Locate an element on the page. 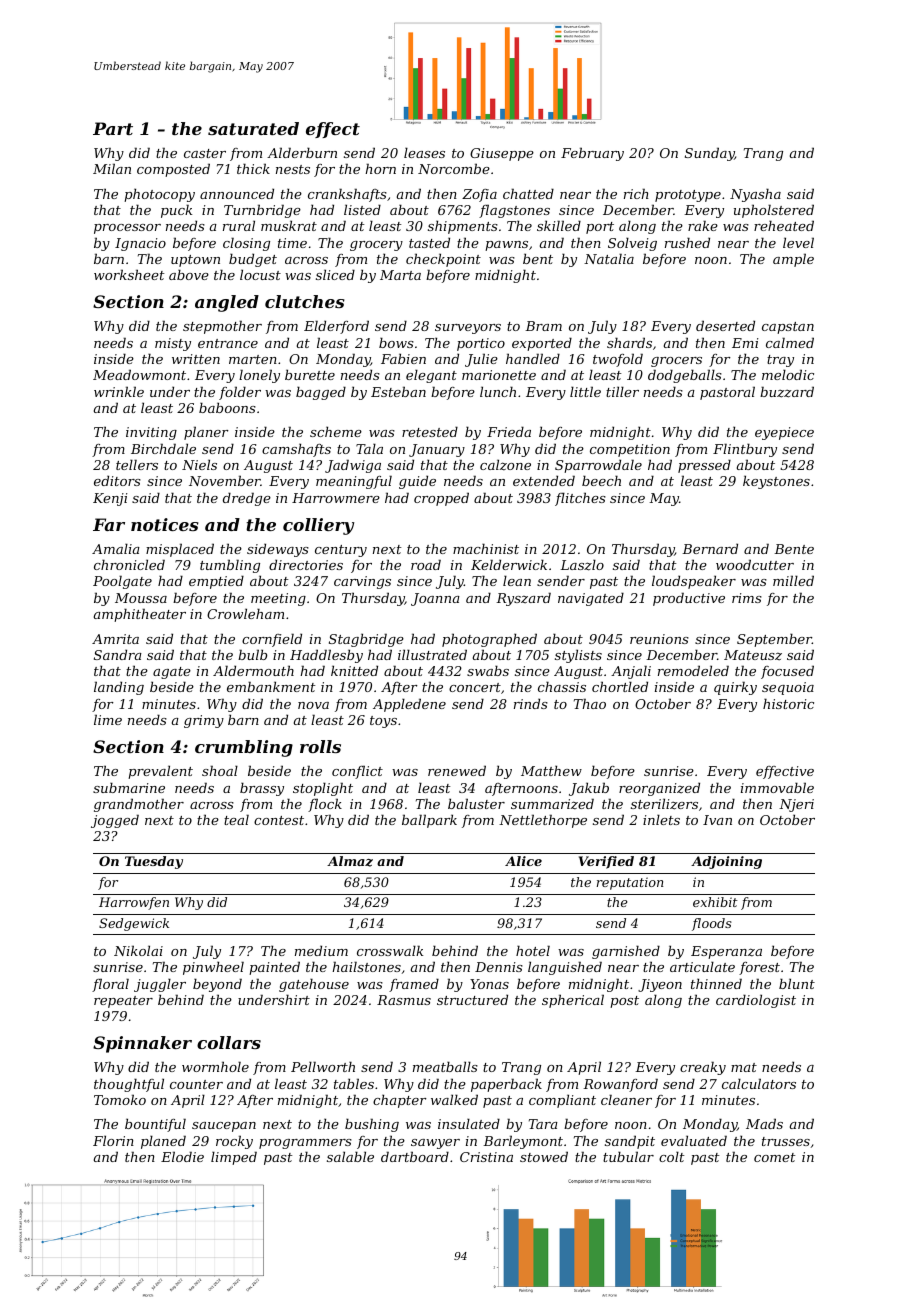 This page has width=908, height=1316. stowed is located at coordinates (544, 1156).
